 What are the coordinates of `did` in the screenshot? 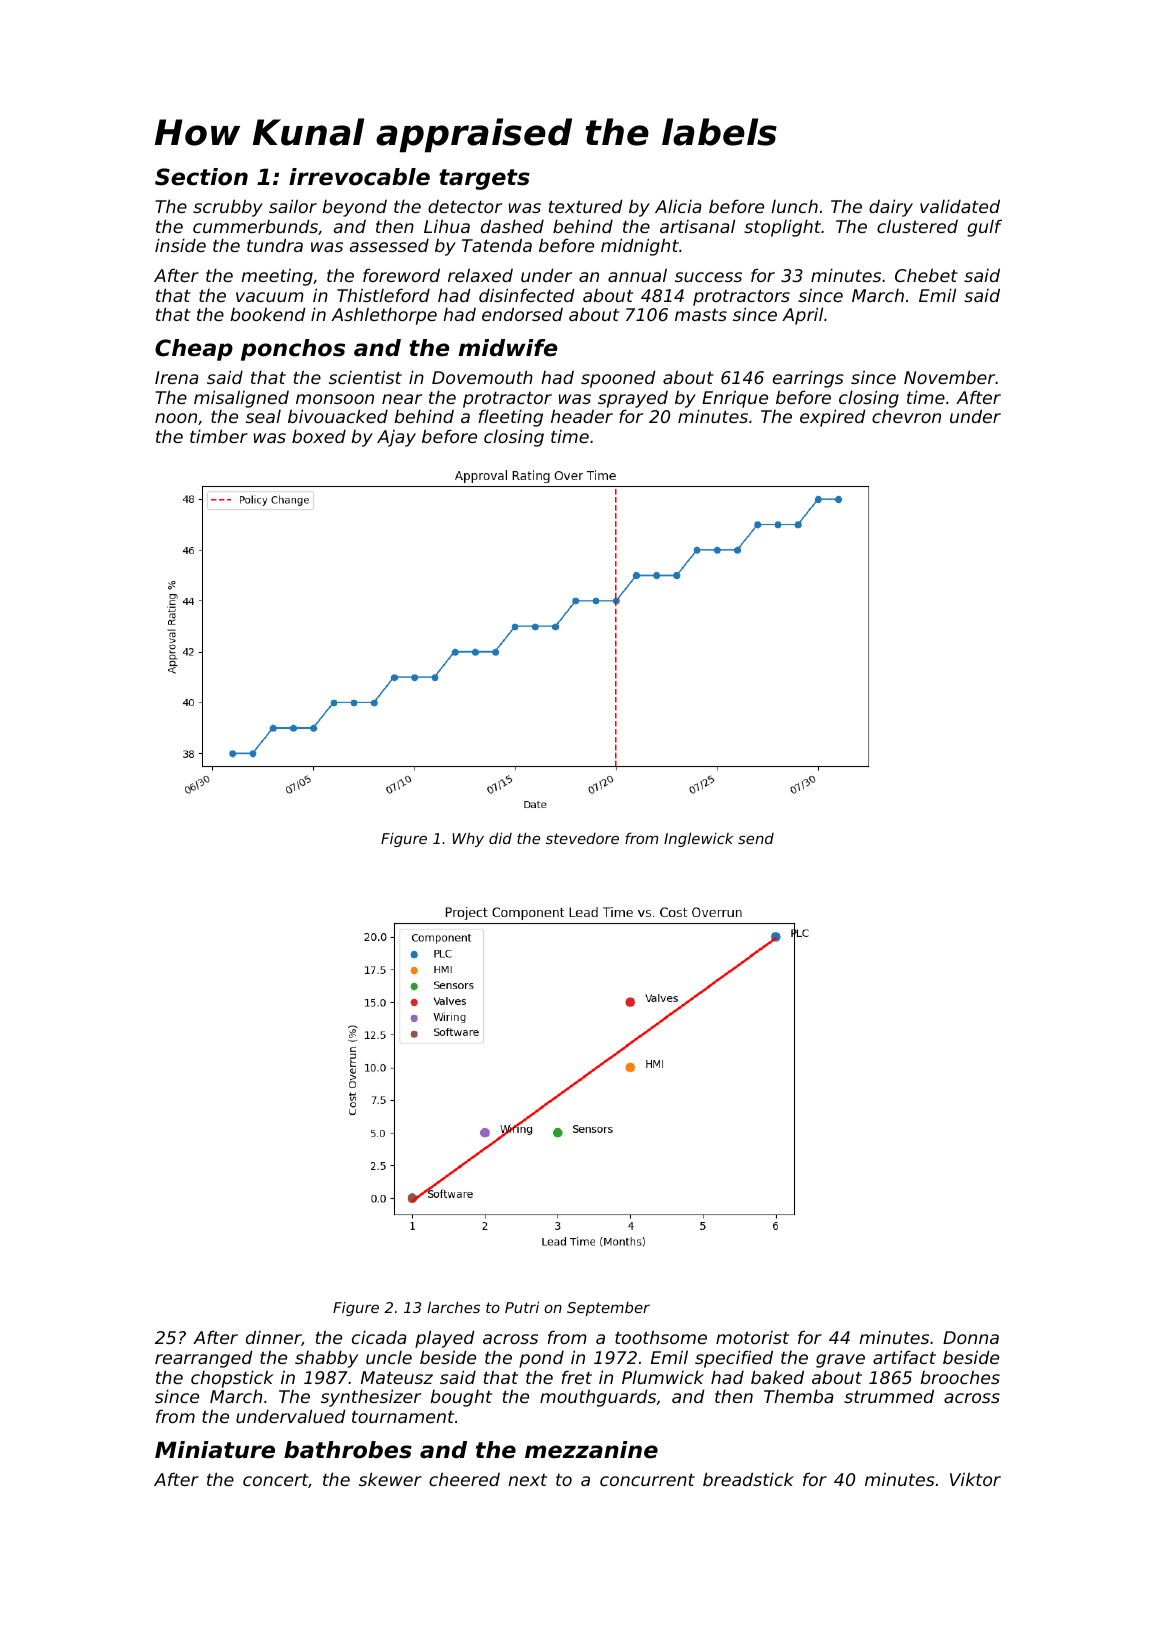 It's located at (500, 838).
